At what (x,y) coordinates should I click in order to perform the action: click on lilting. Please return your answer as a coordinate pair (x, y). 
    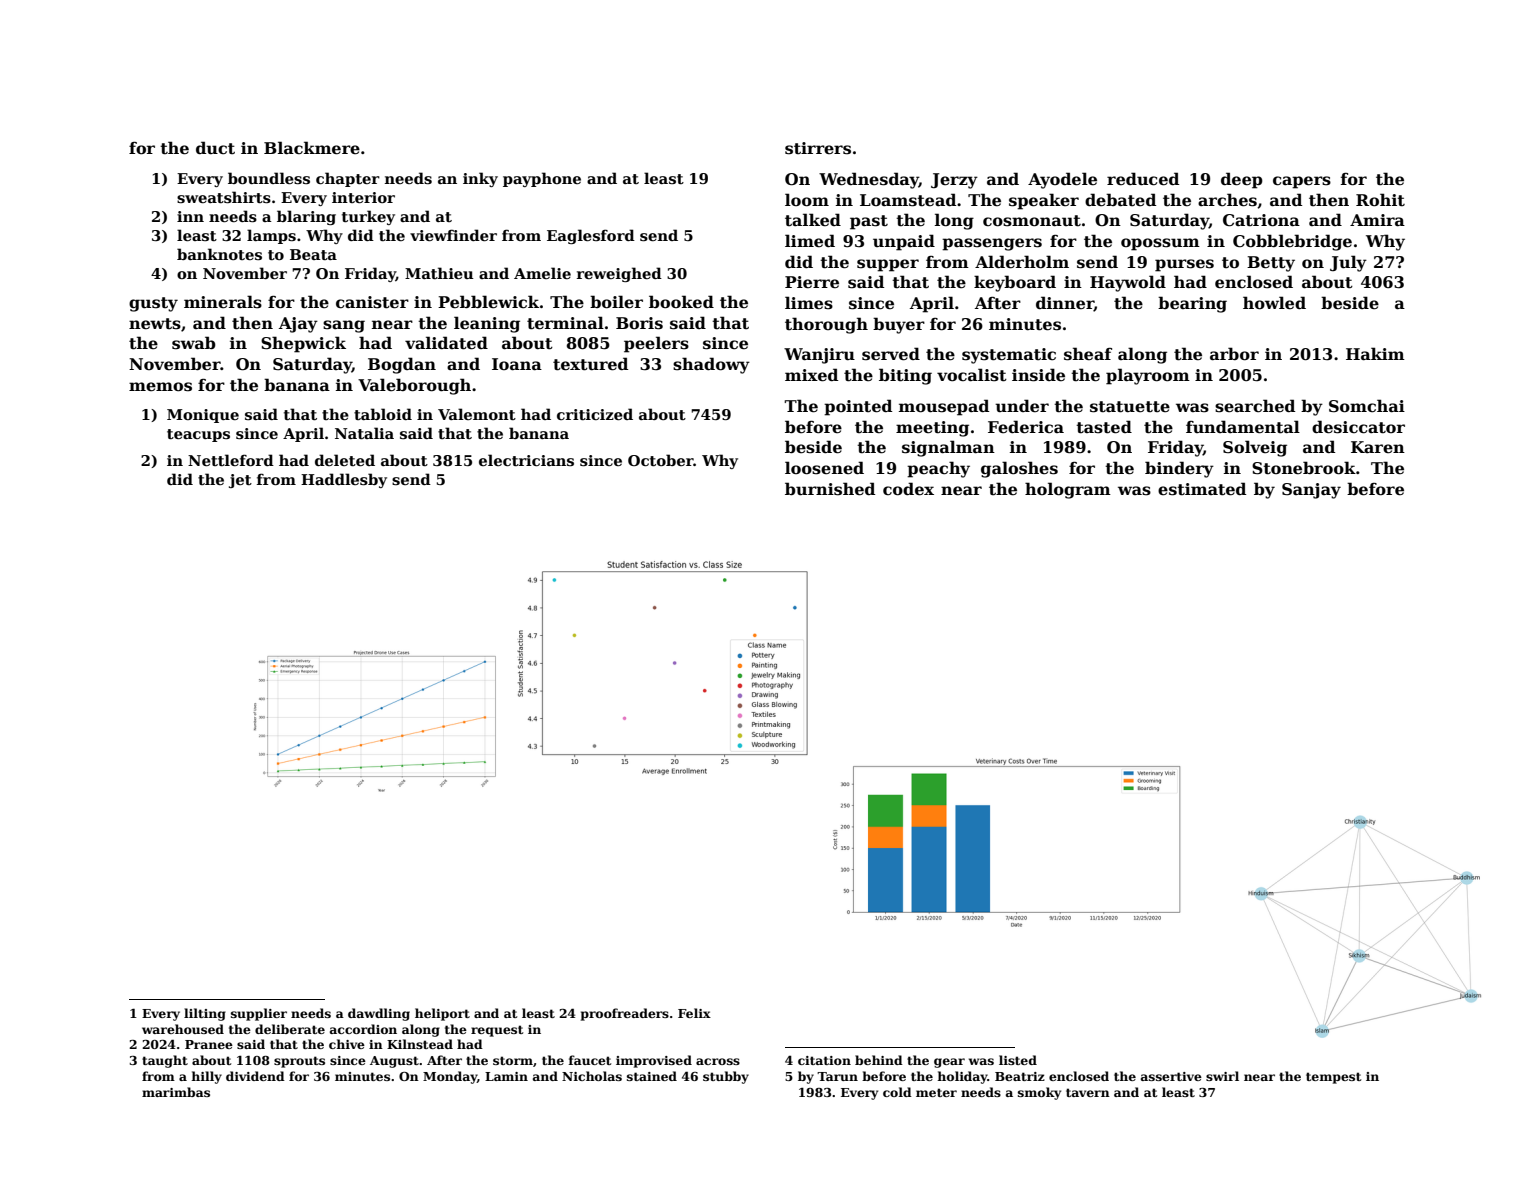
    Looking at the image, I should click on (205, 1014).
